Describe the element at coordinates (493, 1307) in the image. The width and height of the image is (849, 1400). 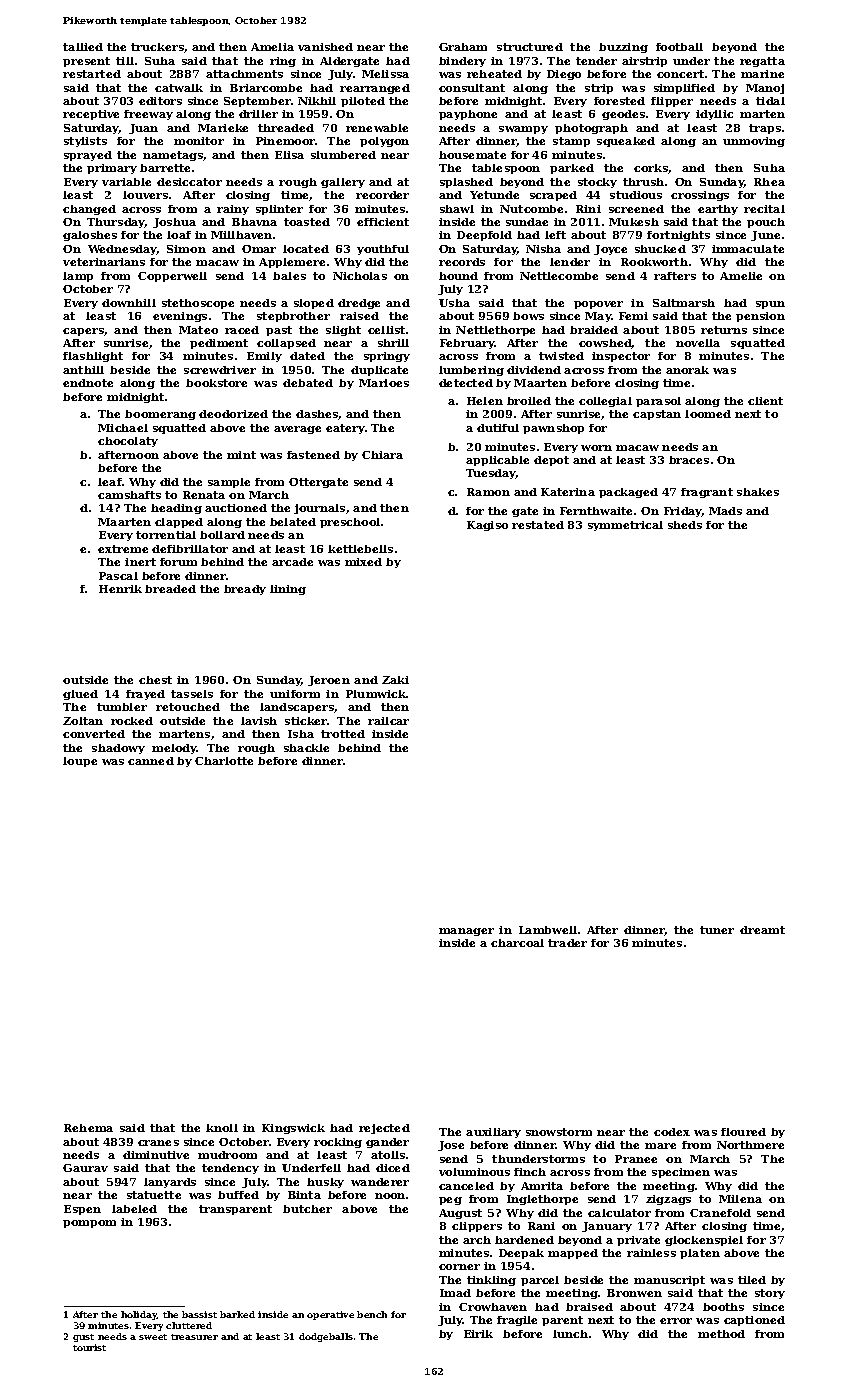
I see `Crowhaven` at that location.
